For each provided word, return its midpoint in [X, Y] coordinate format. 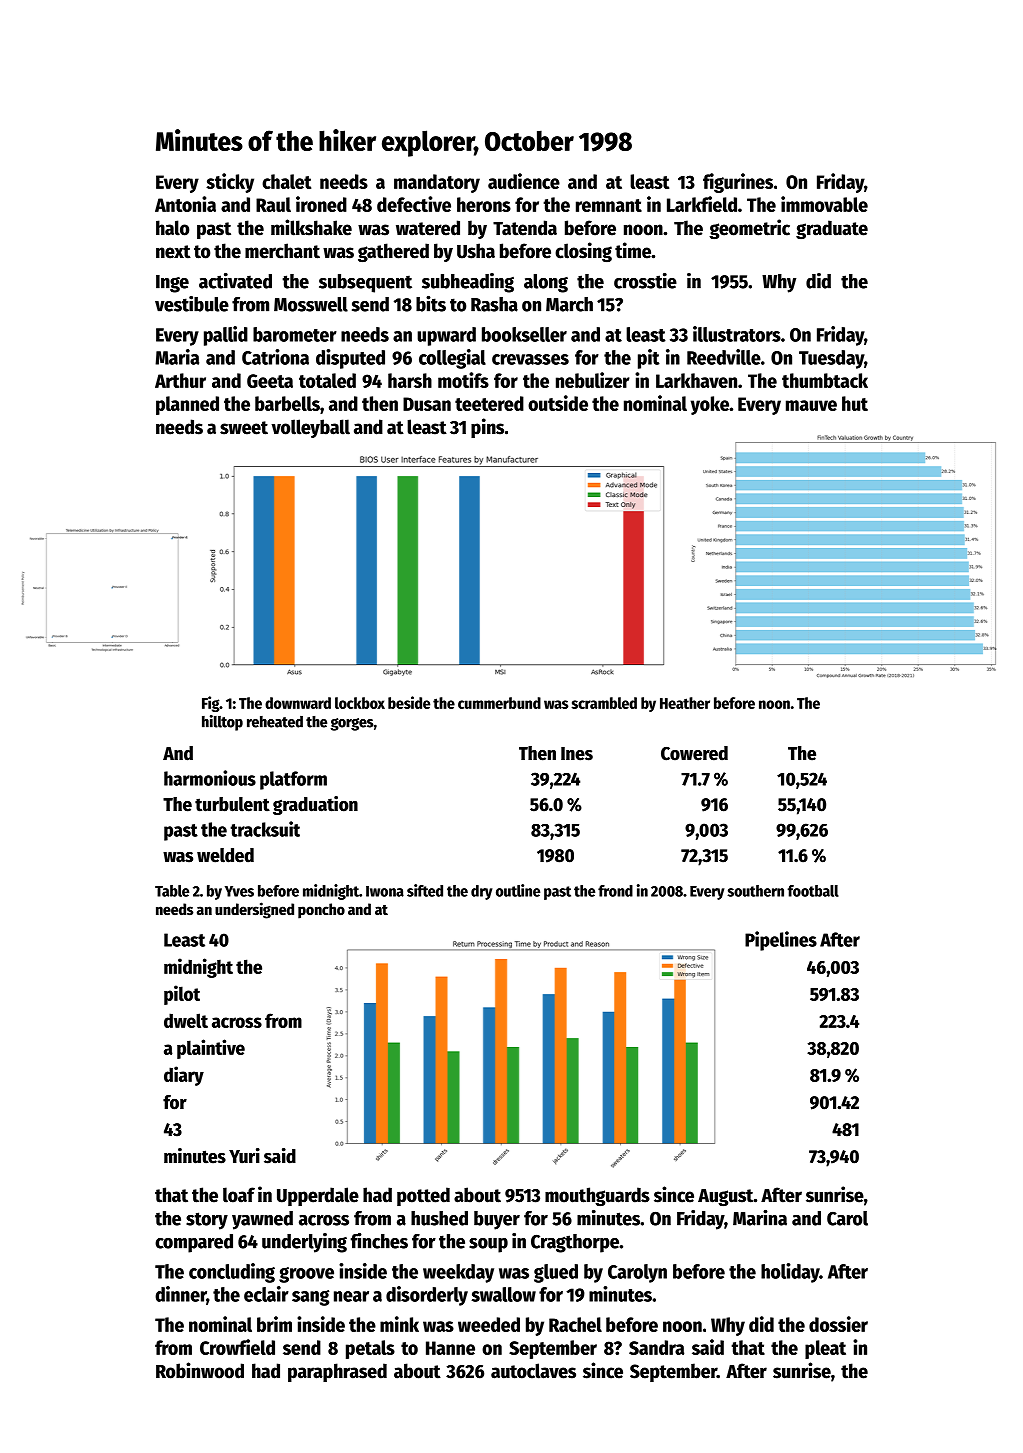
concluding [232, 1273]
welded [225, 855]
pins [487, 428]
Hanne [450, 1348]
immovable [824, 204]
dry [481, 892]
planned [187, 405]
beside [409, 702]
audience [524, 181]
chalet [286, 181]
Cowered [694, 753]
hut [855, 403]
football [813, 891]
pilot [182, 995]
